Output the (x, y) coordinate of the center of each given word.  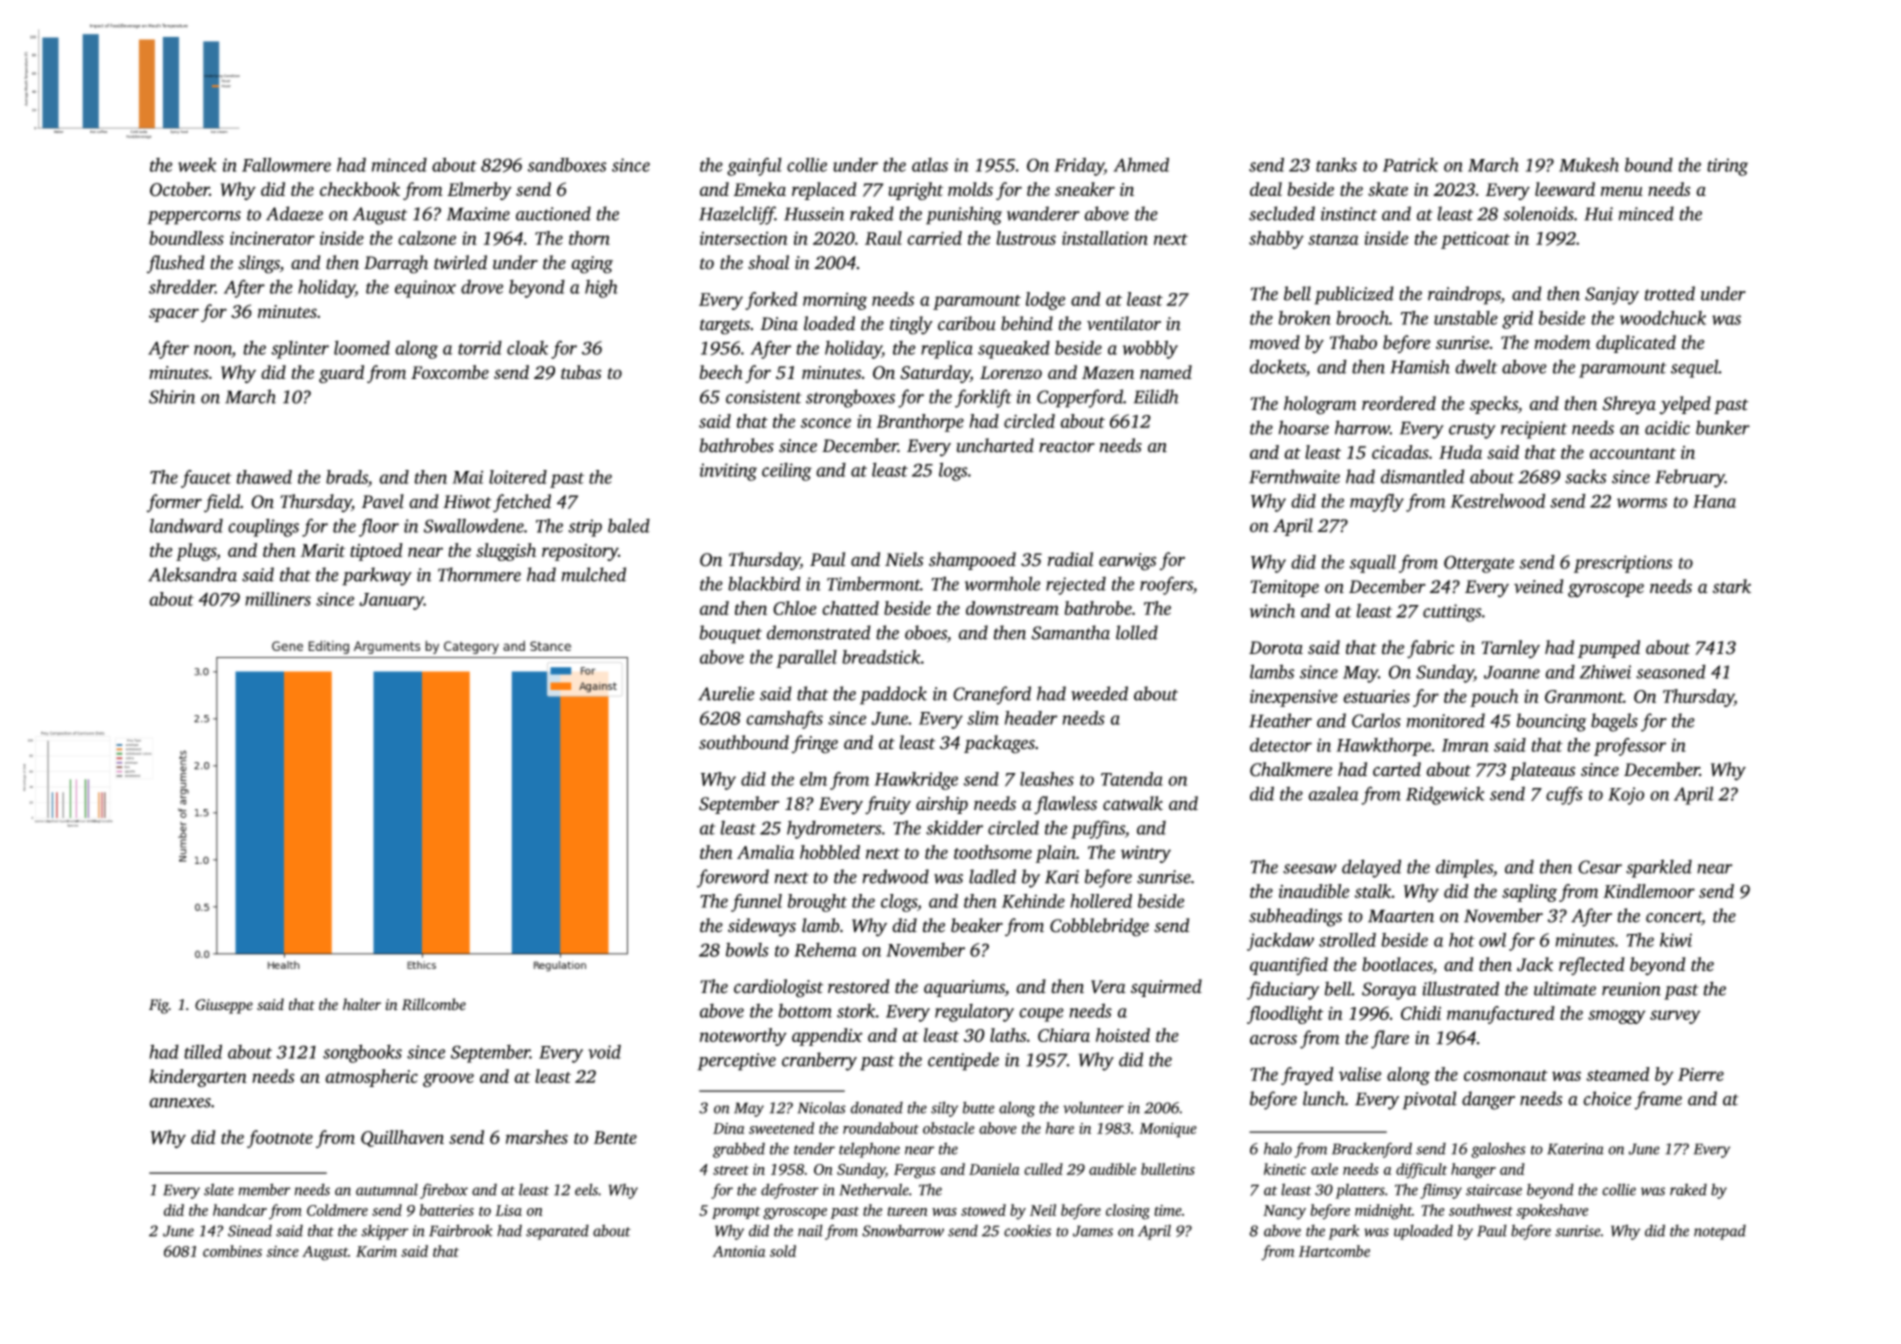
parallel (806, 659)
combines (232, 1251)
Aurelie (726, 693)
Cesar (1600, 867)
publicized (1354, 295)
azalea (1333, 793)
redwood (895, 876)
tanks (1336, 164)
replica (947, 349)
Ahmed (1141, 164)
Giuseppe (224, 1006)
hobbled (830, 852)
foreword (733, 878)
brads (347, 477)
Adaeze (294, 213)
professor (1630, 747)
